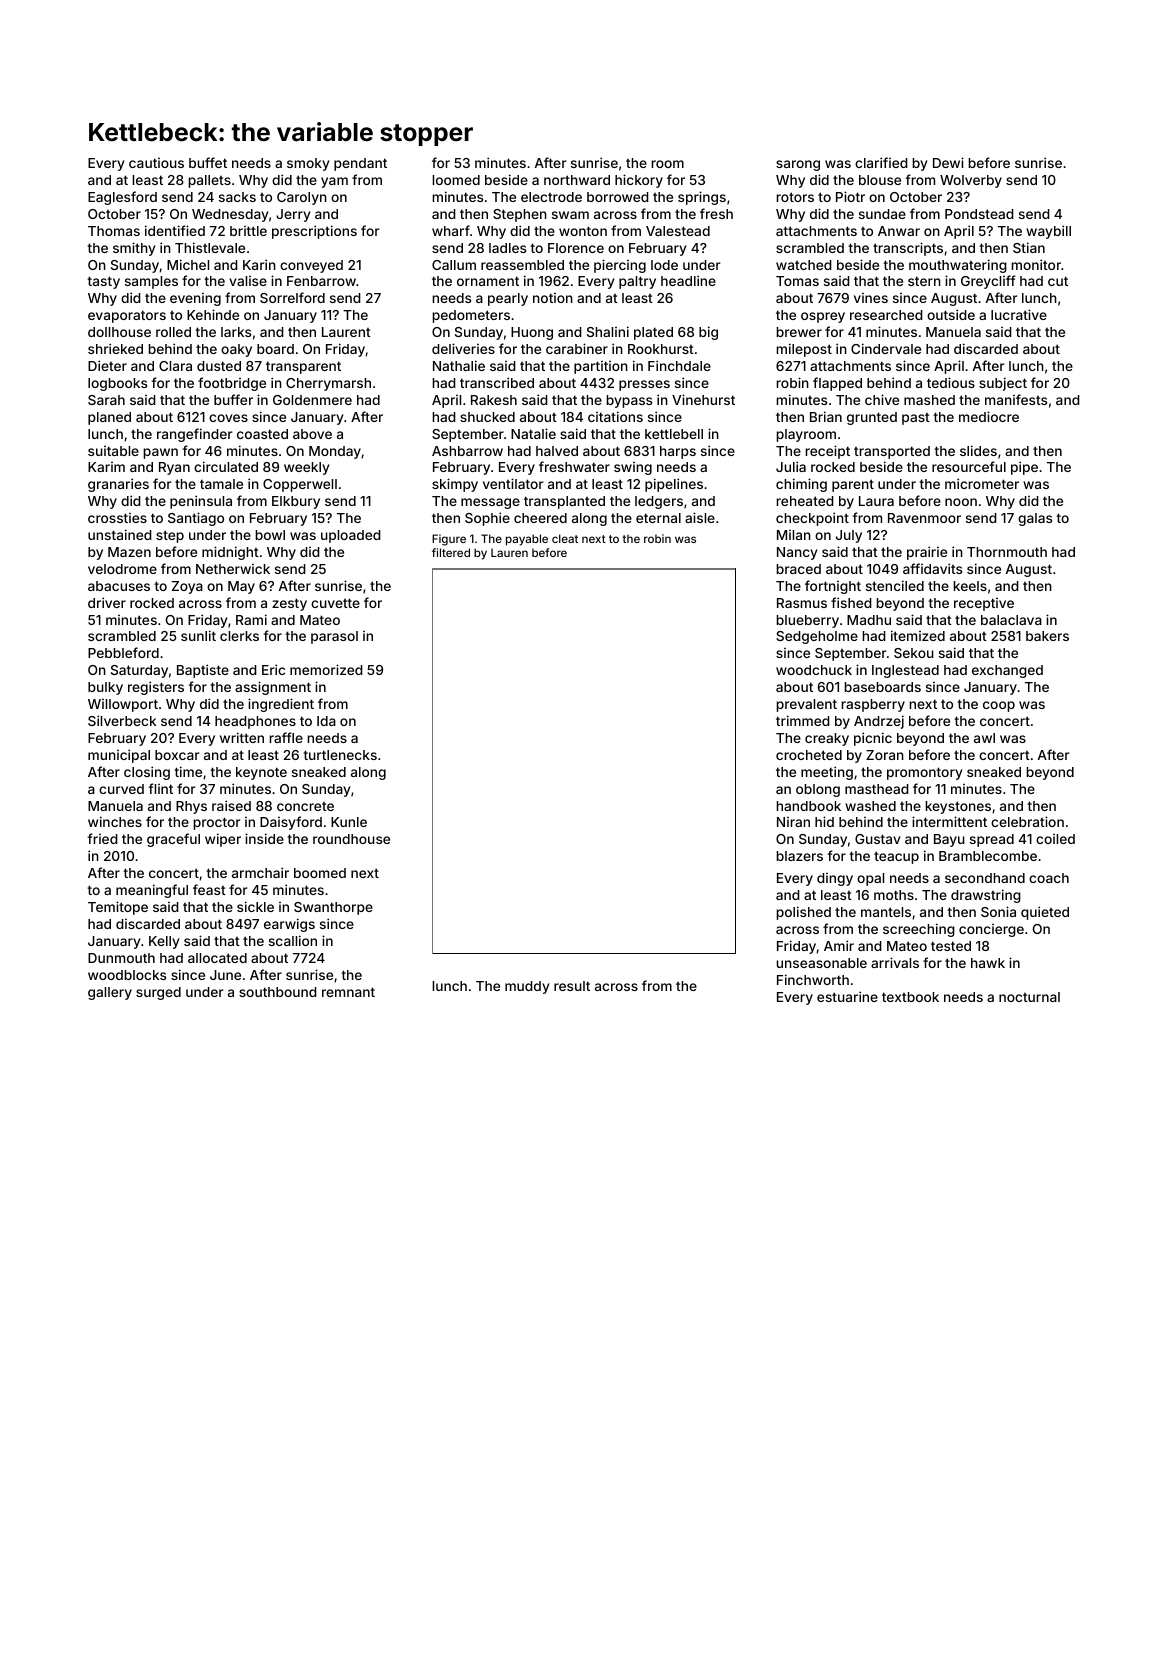 The image size is (1168, 1653). What do you see at coordinates (879, 722) in the document?
I see `Andrzej` at bounding box center [879, 722].
